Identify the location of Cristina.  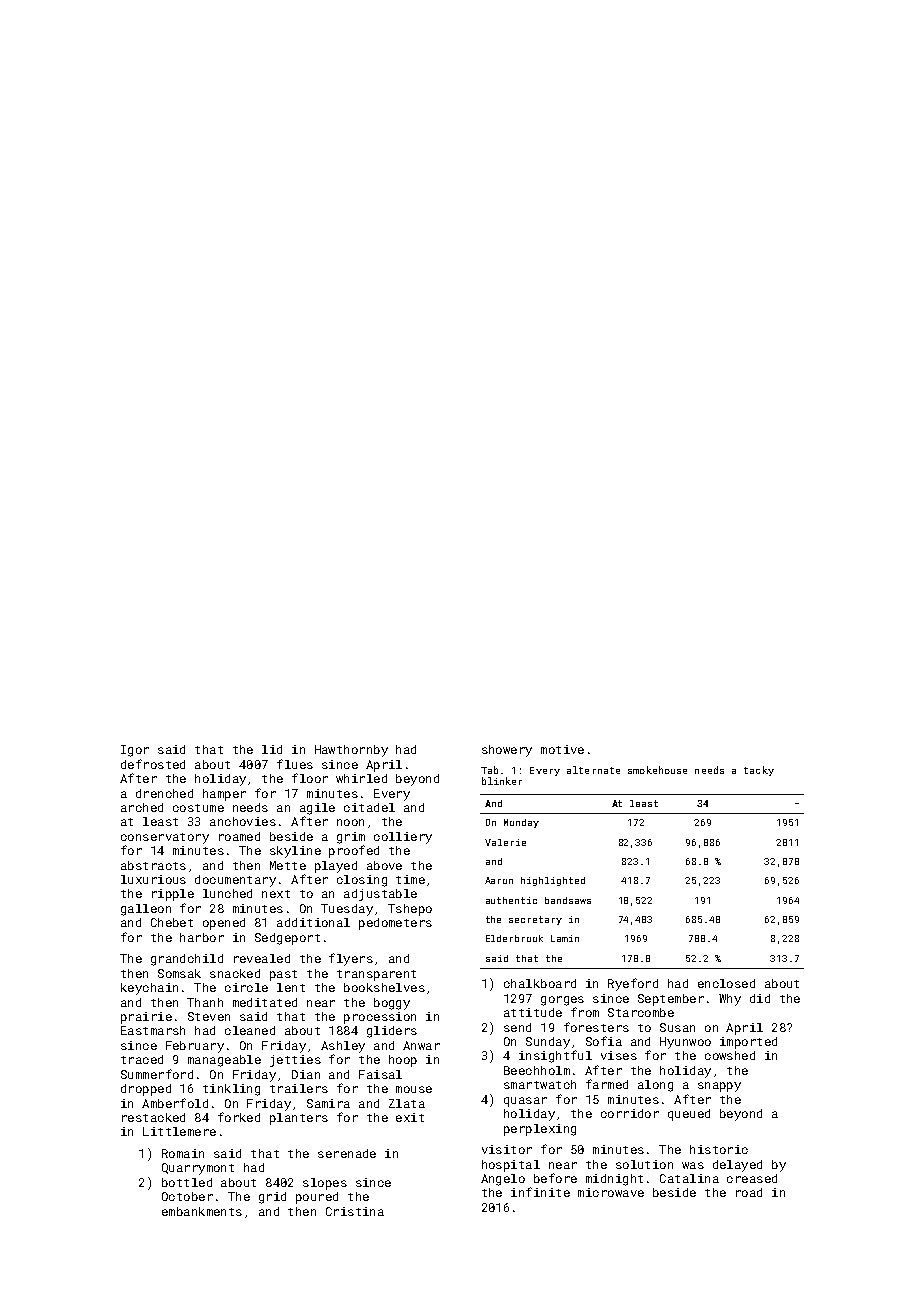
(355, 1211).
